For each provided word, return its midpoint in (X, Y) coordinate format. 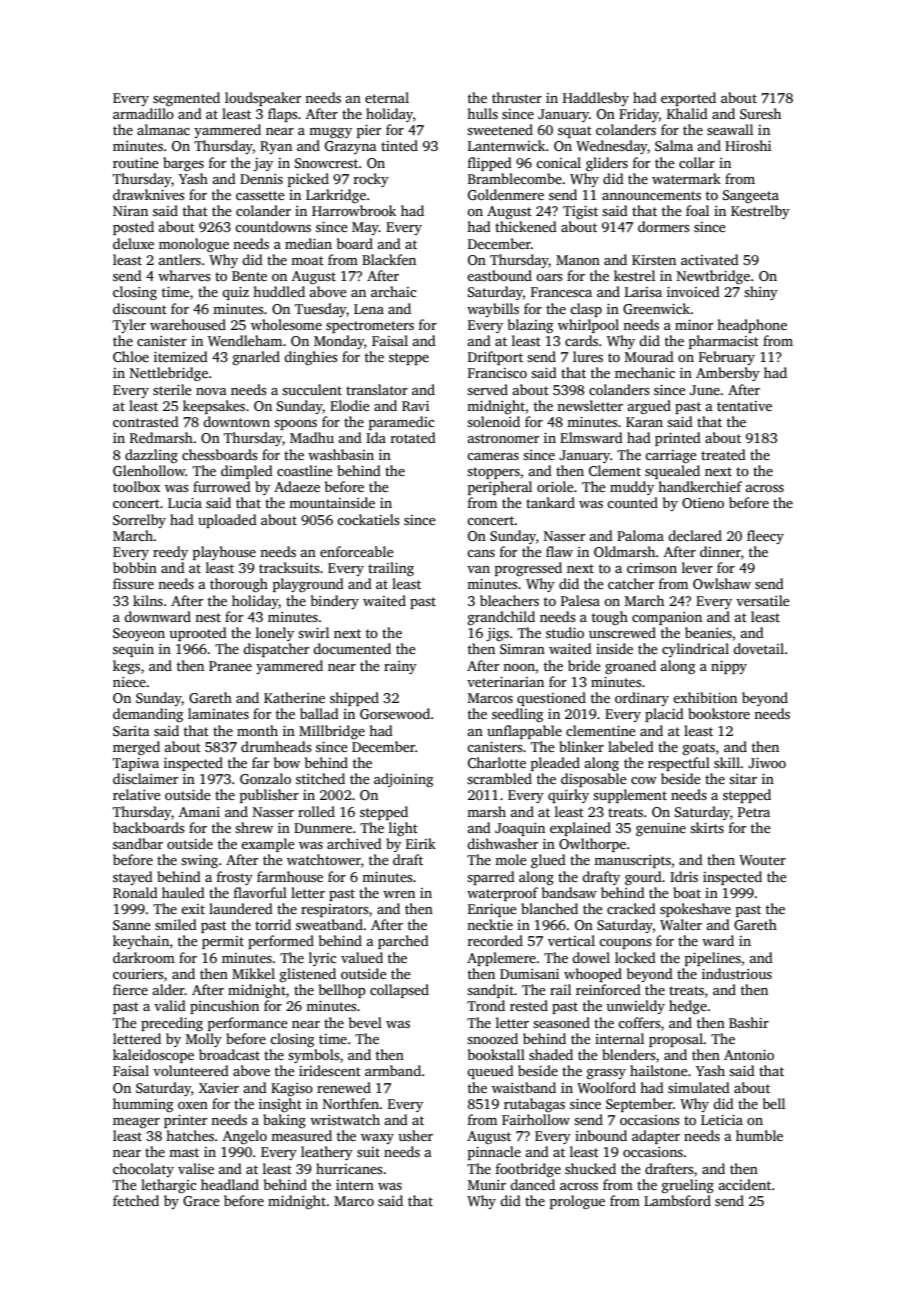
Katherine (294, 697)
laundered (241, 908)
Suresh (760, 113)
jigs (497, 634)
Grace (201, 1201)
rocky (371, 180)
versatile (763, 600)
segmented (186, 99)
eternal (387, 97)
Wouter (762, 860)
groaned (630, 667)
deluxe (133, 243)
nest (208, 617)
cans (481, 553)
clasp (586, 310)
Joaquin (520, 829)
